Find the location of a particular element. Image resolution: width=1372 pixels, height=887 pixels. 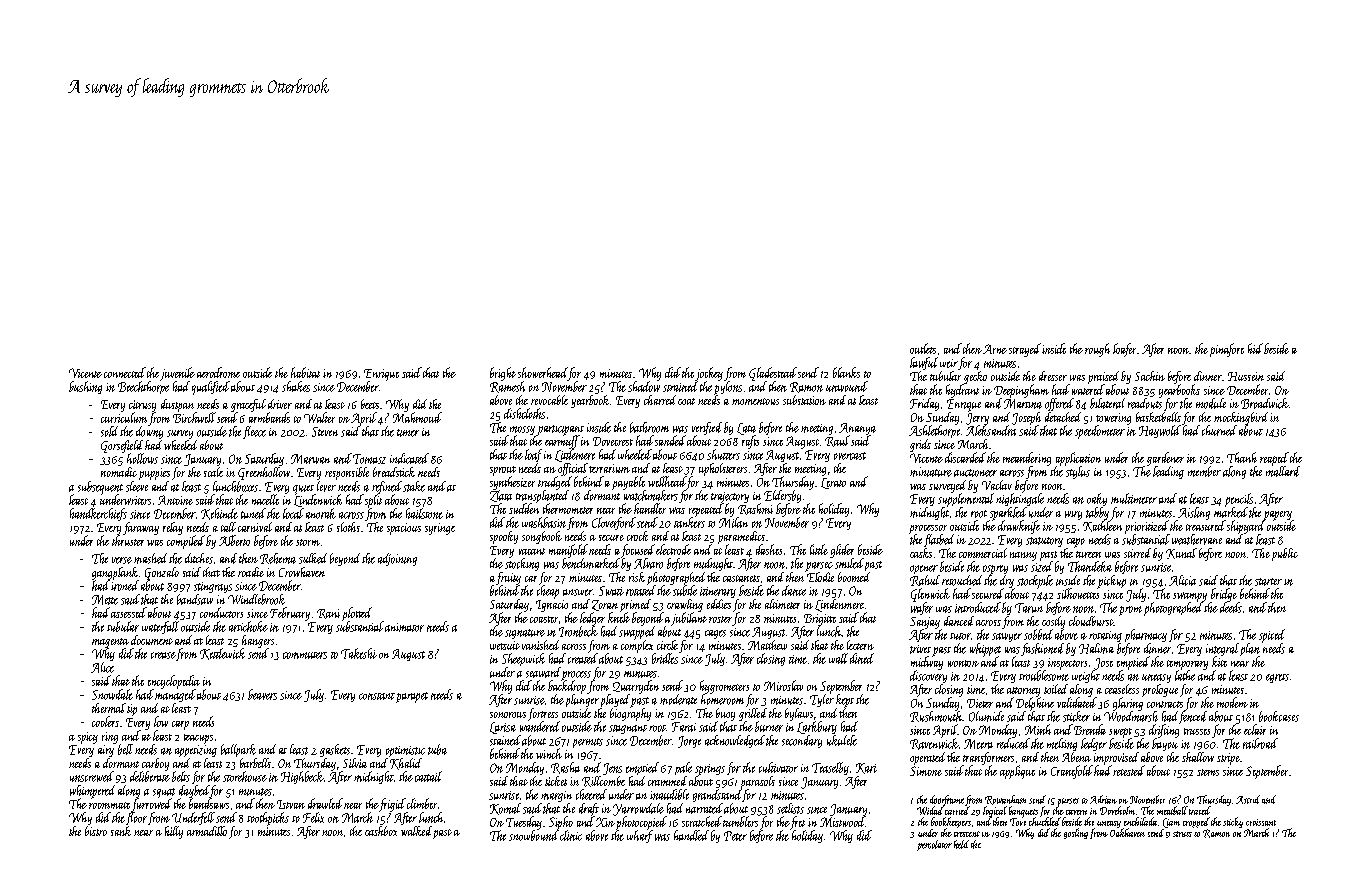

coaster is located at coordinates (544, 619).
